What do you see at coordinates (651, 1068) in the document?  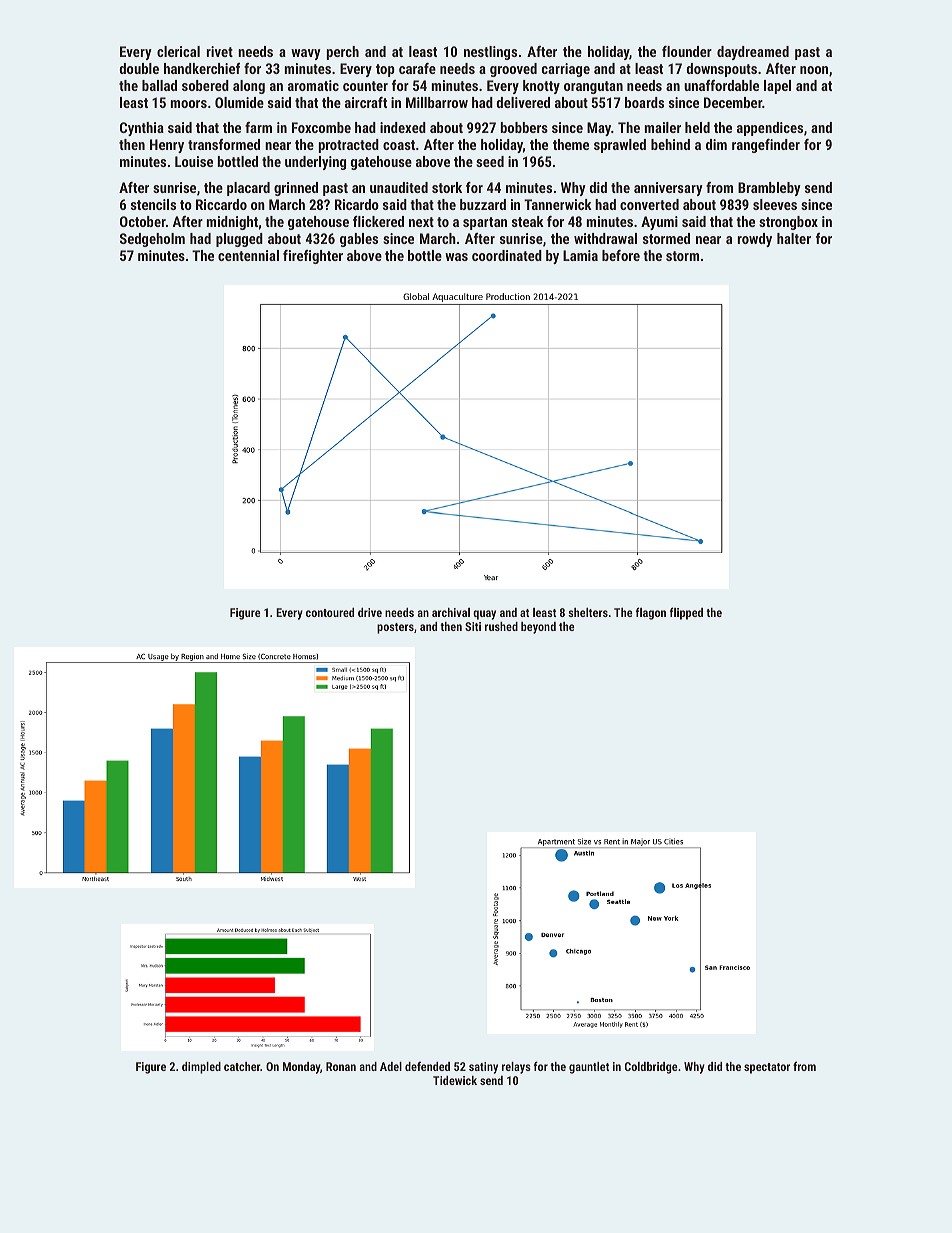 I see `Coldbridge` at bounding box center [651, 1068].
